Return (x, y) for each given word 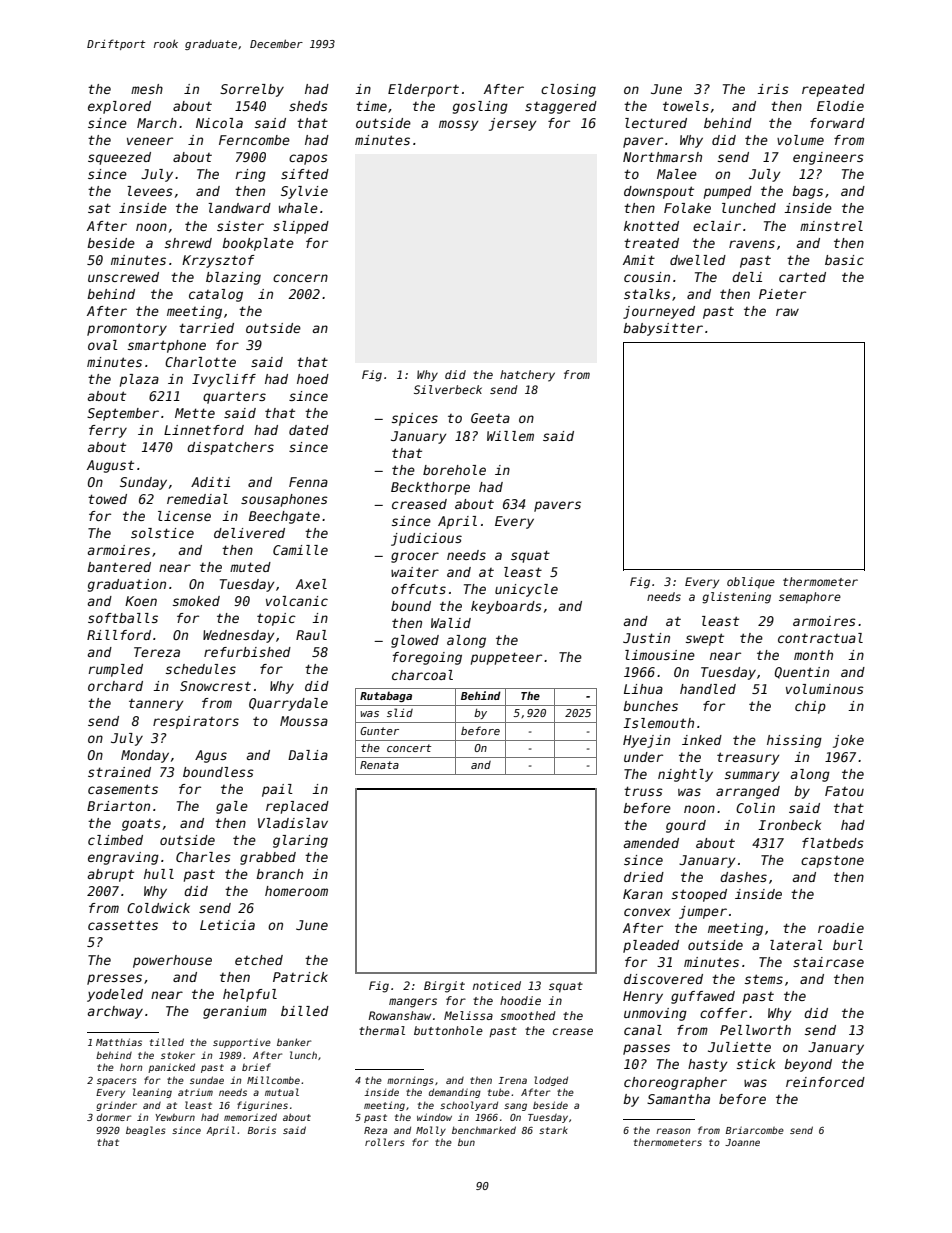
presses (114, 979)
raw (787, 312)
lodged (551, 1081)
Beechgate (284, 517)
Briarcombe (755, 1130)
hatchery (527, 376)
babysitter (663, 329)
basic (844, 260)
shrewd (188, 243)
